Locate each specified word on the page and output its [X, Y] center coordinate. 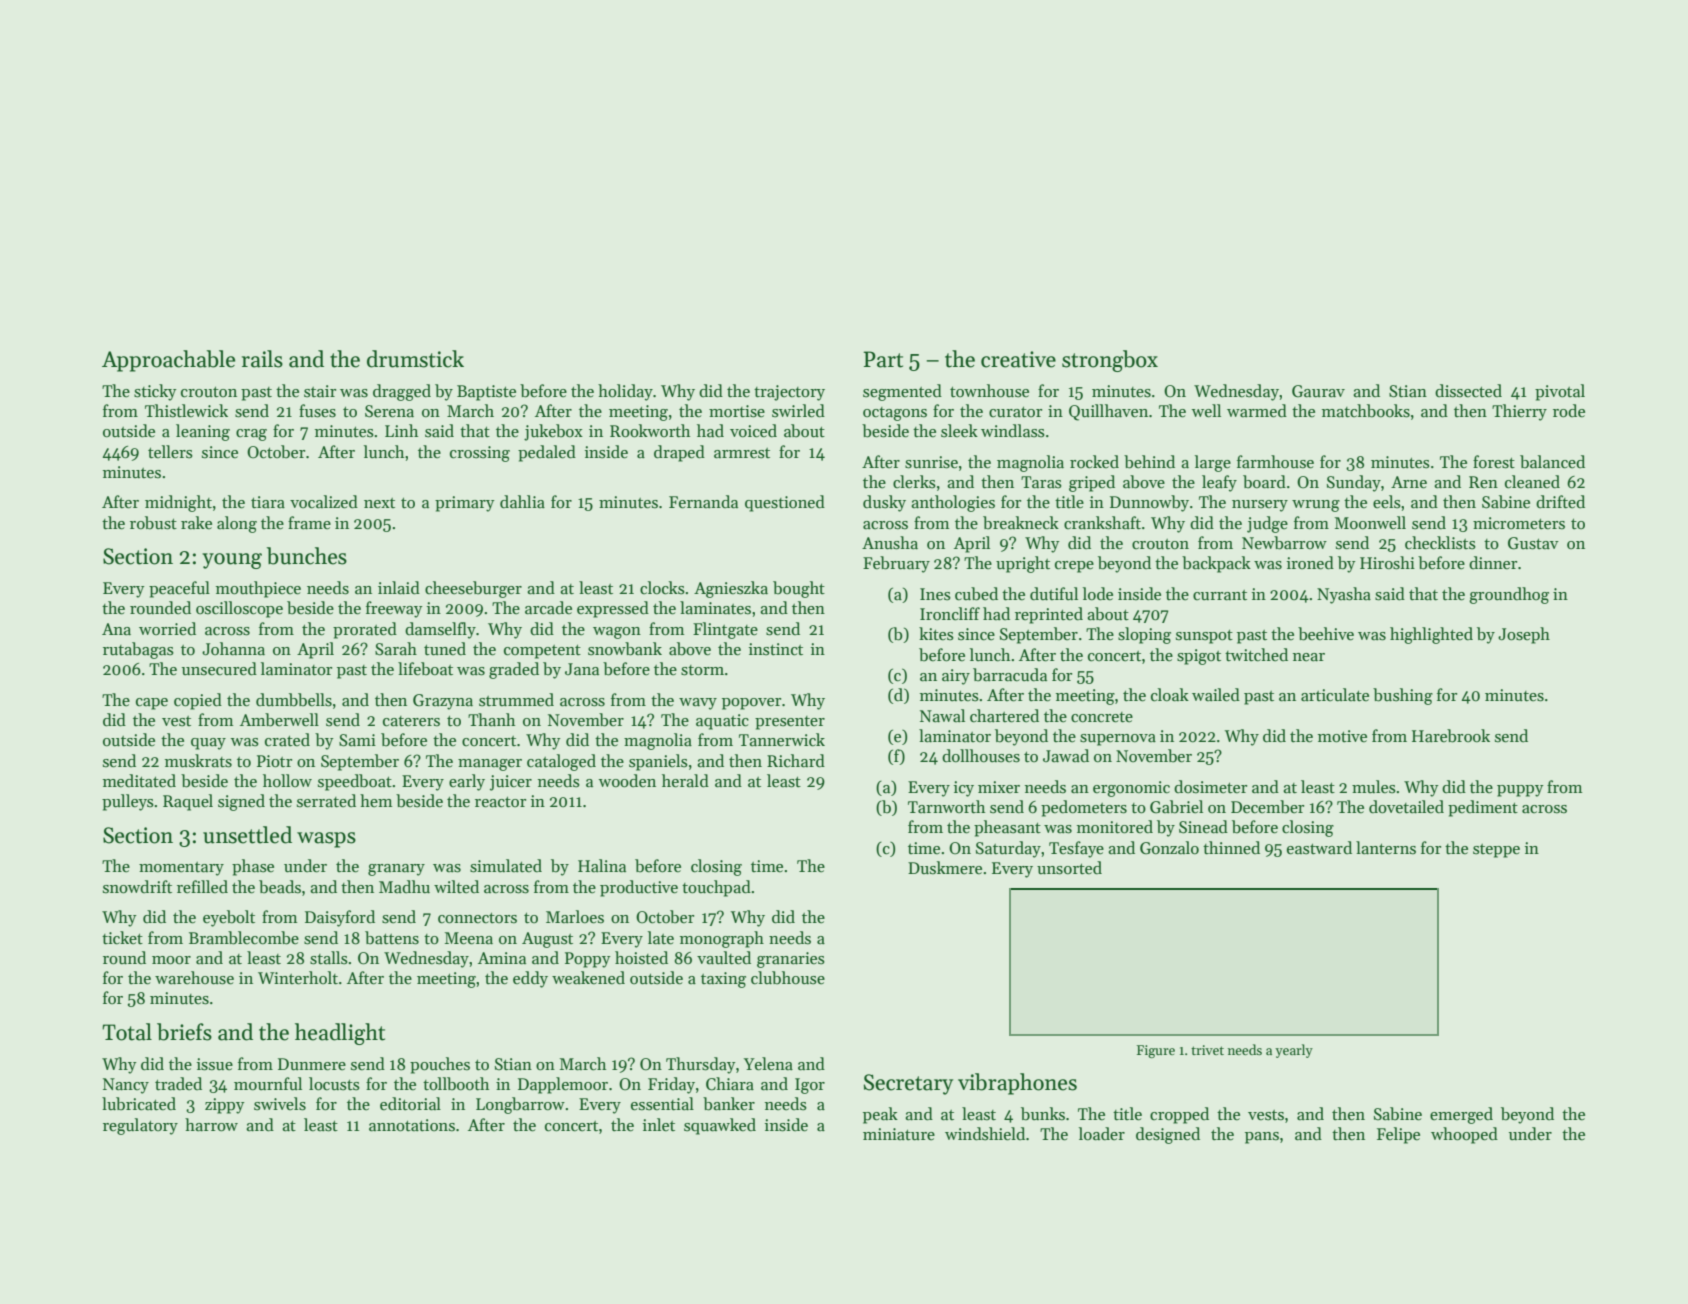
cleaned [1532, 482]
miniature [899, 1134]
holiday [625, 392]
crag [251, 435]
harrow [211, 1125]
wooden [627, 781]
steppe [1496, 851]
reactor [500, 802]
